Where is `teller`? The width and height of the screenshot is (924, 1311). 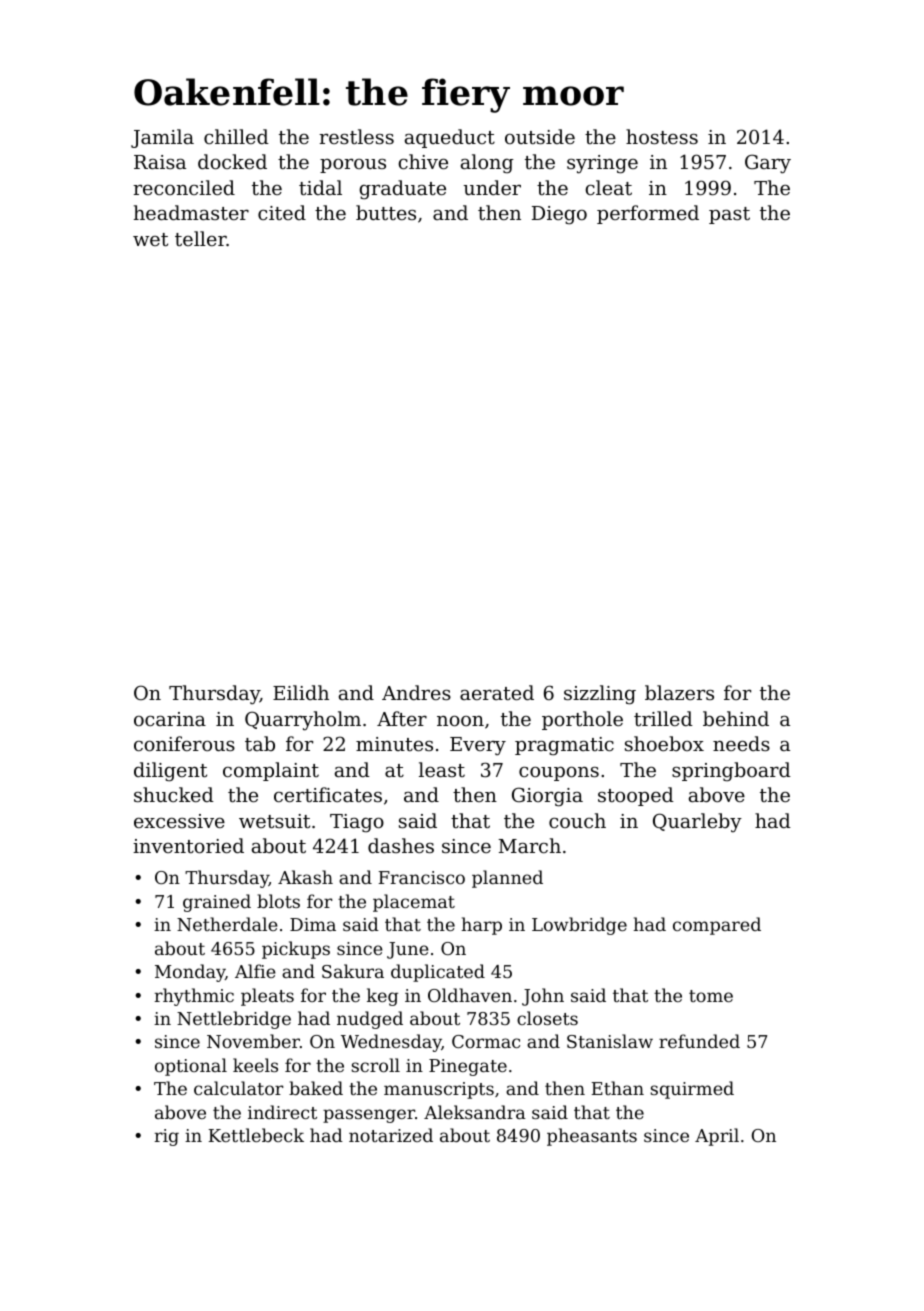
teller is located at coordinates (201, 238).
